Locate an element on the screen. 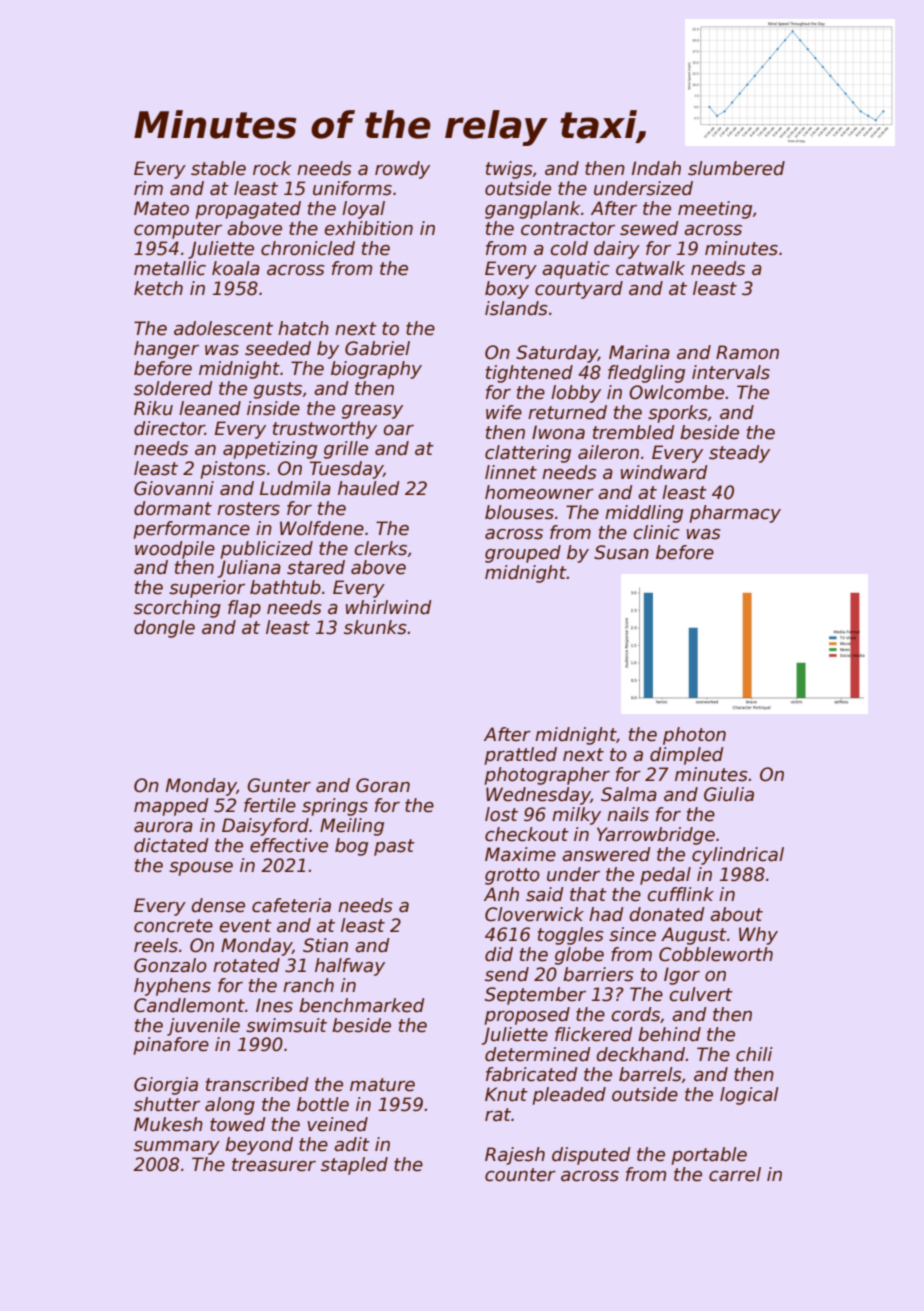 This screenshot has width=924, height=1311. towed is located at coordinates (238, 1124).
